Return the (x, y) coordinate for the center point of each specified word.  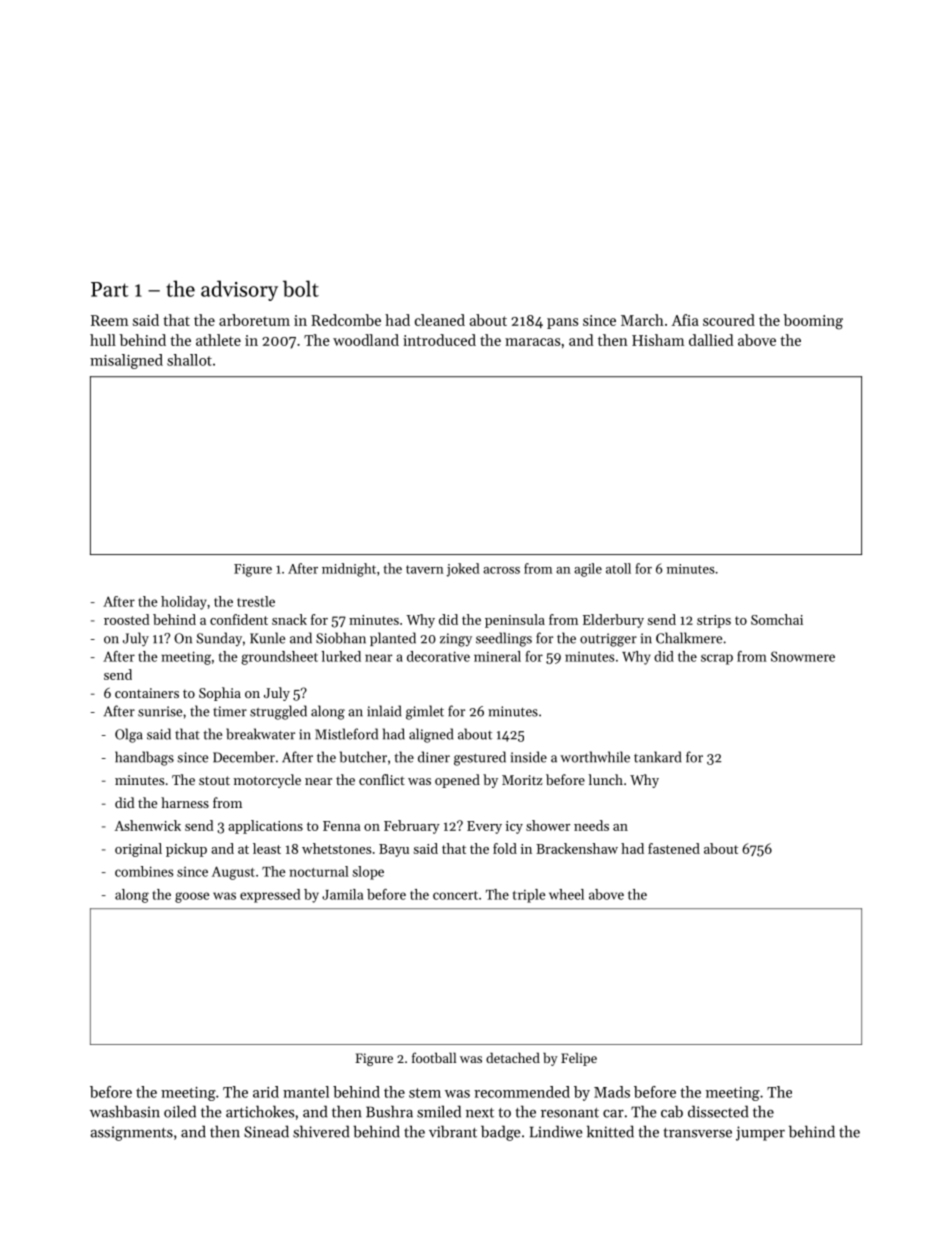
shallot (189, 360)
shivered (321, 1131)
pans (562, 323)
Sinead (266, 1131)
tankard (657, 757)
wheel (566, 894)
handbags (144, 758)
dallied (711, 340)
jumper (760, 1133)
